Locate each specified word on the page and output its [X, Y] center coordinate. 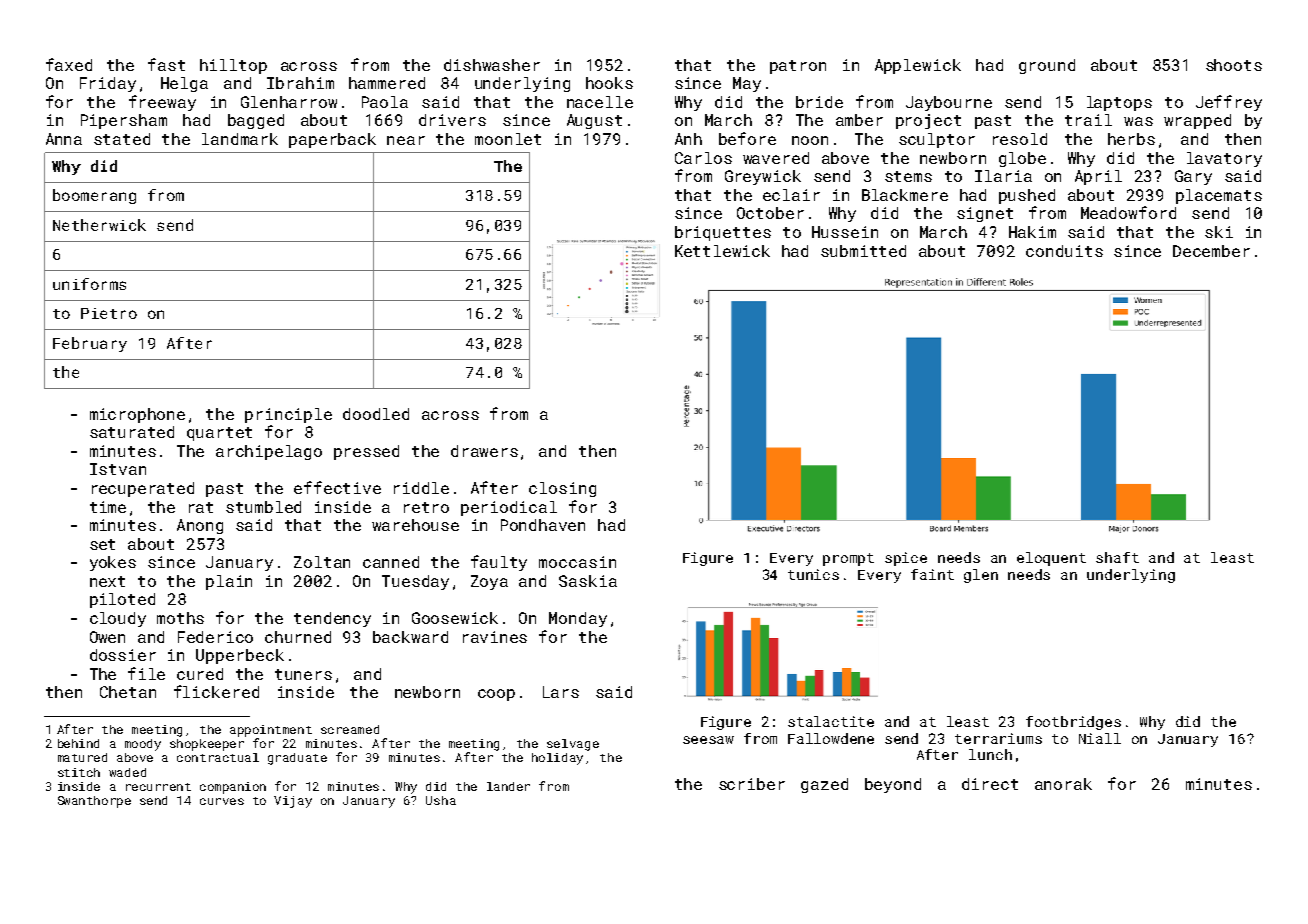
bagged [256, 121]
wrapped [1197, 121]
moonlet [508, 139]
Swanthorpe [94, 802]
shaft [1117, 557]
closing [562, 489]
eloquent [1051, 559]
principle [288, 415]
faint [932, 574]
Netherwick [99, 225]
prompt [848, 559]
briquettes [723, 233]
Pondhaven [543, 525]
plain [229, 582]
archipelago [269, 452]
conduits [1064, 251]
